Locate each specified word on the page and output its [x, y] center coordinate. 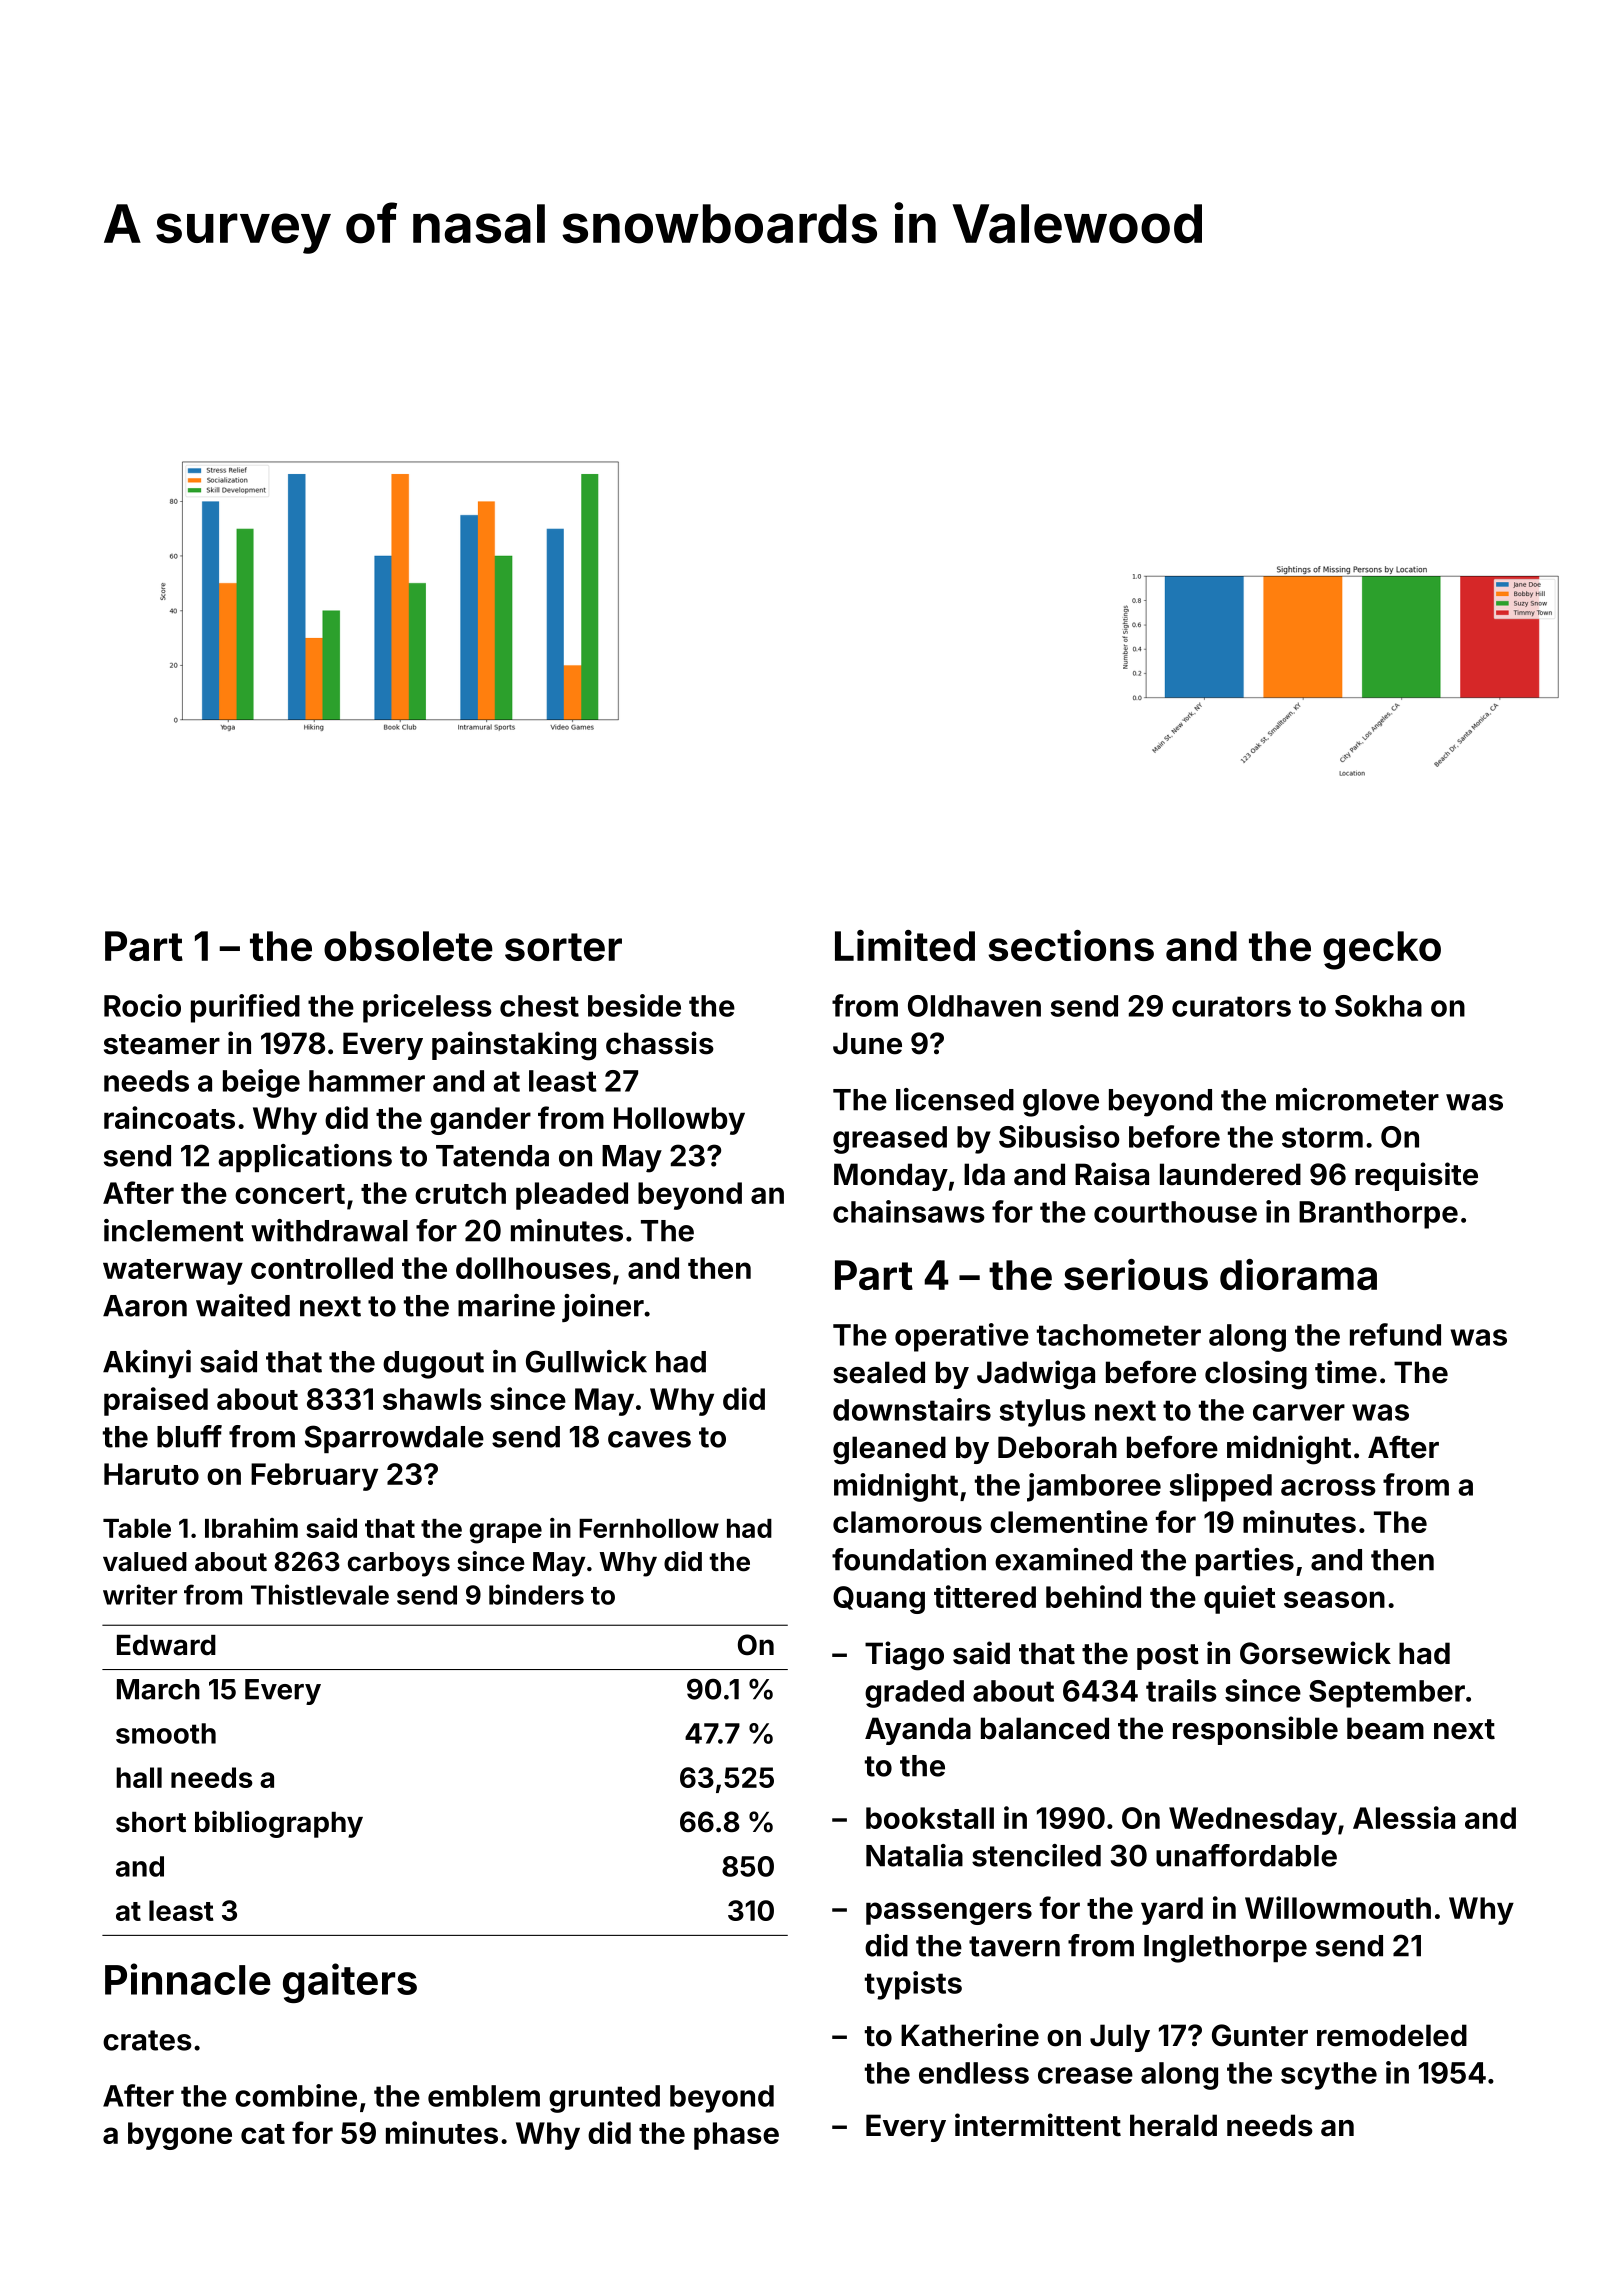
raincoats [169, 1117]
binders [536, 1594]
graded [914, 1694]
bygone [180, 2136]
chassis [660, 1043]
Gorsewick [1315, 1653]
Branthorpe [1378, 1215]
